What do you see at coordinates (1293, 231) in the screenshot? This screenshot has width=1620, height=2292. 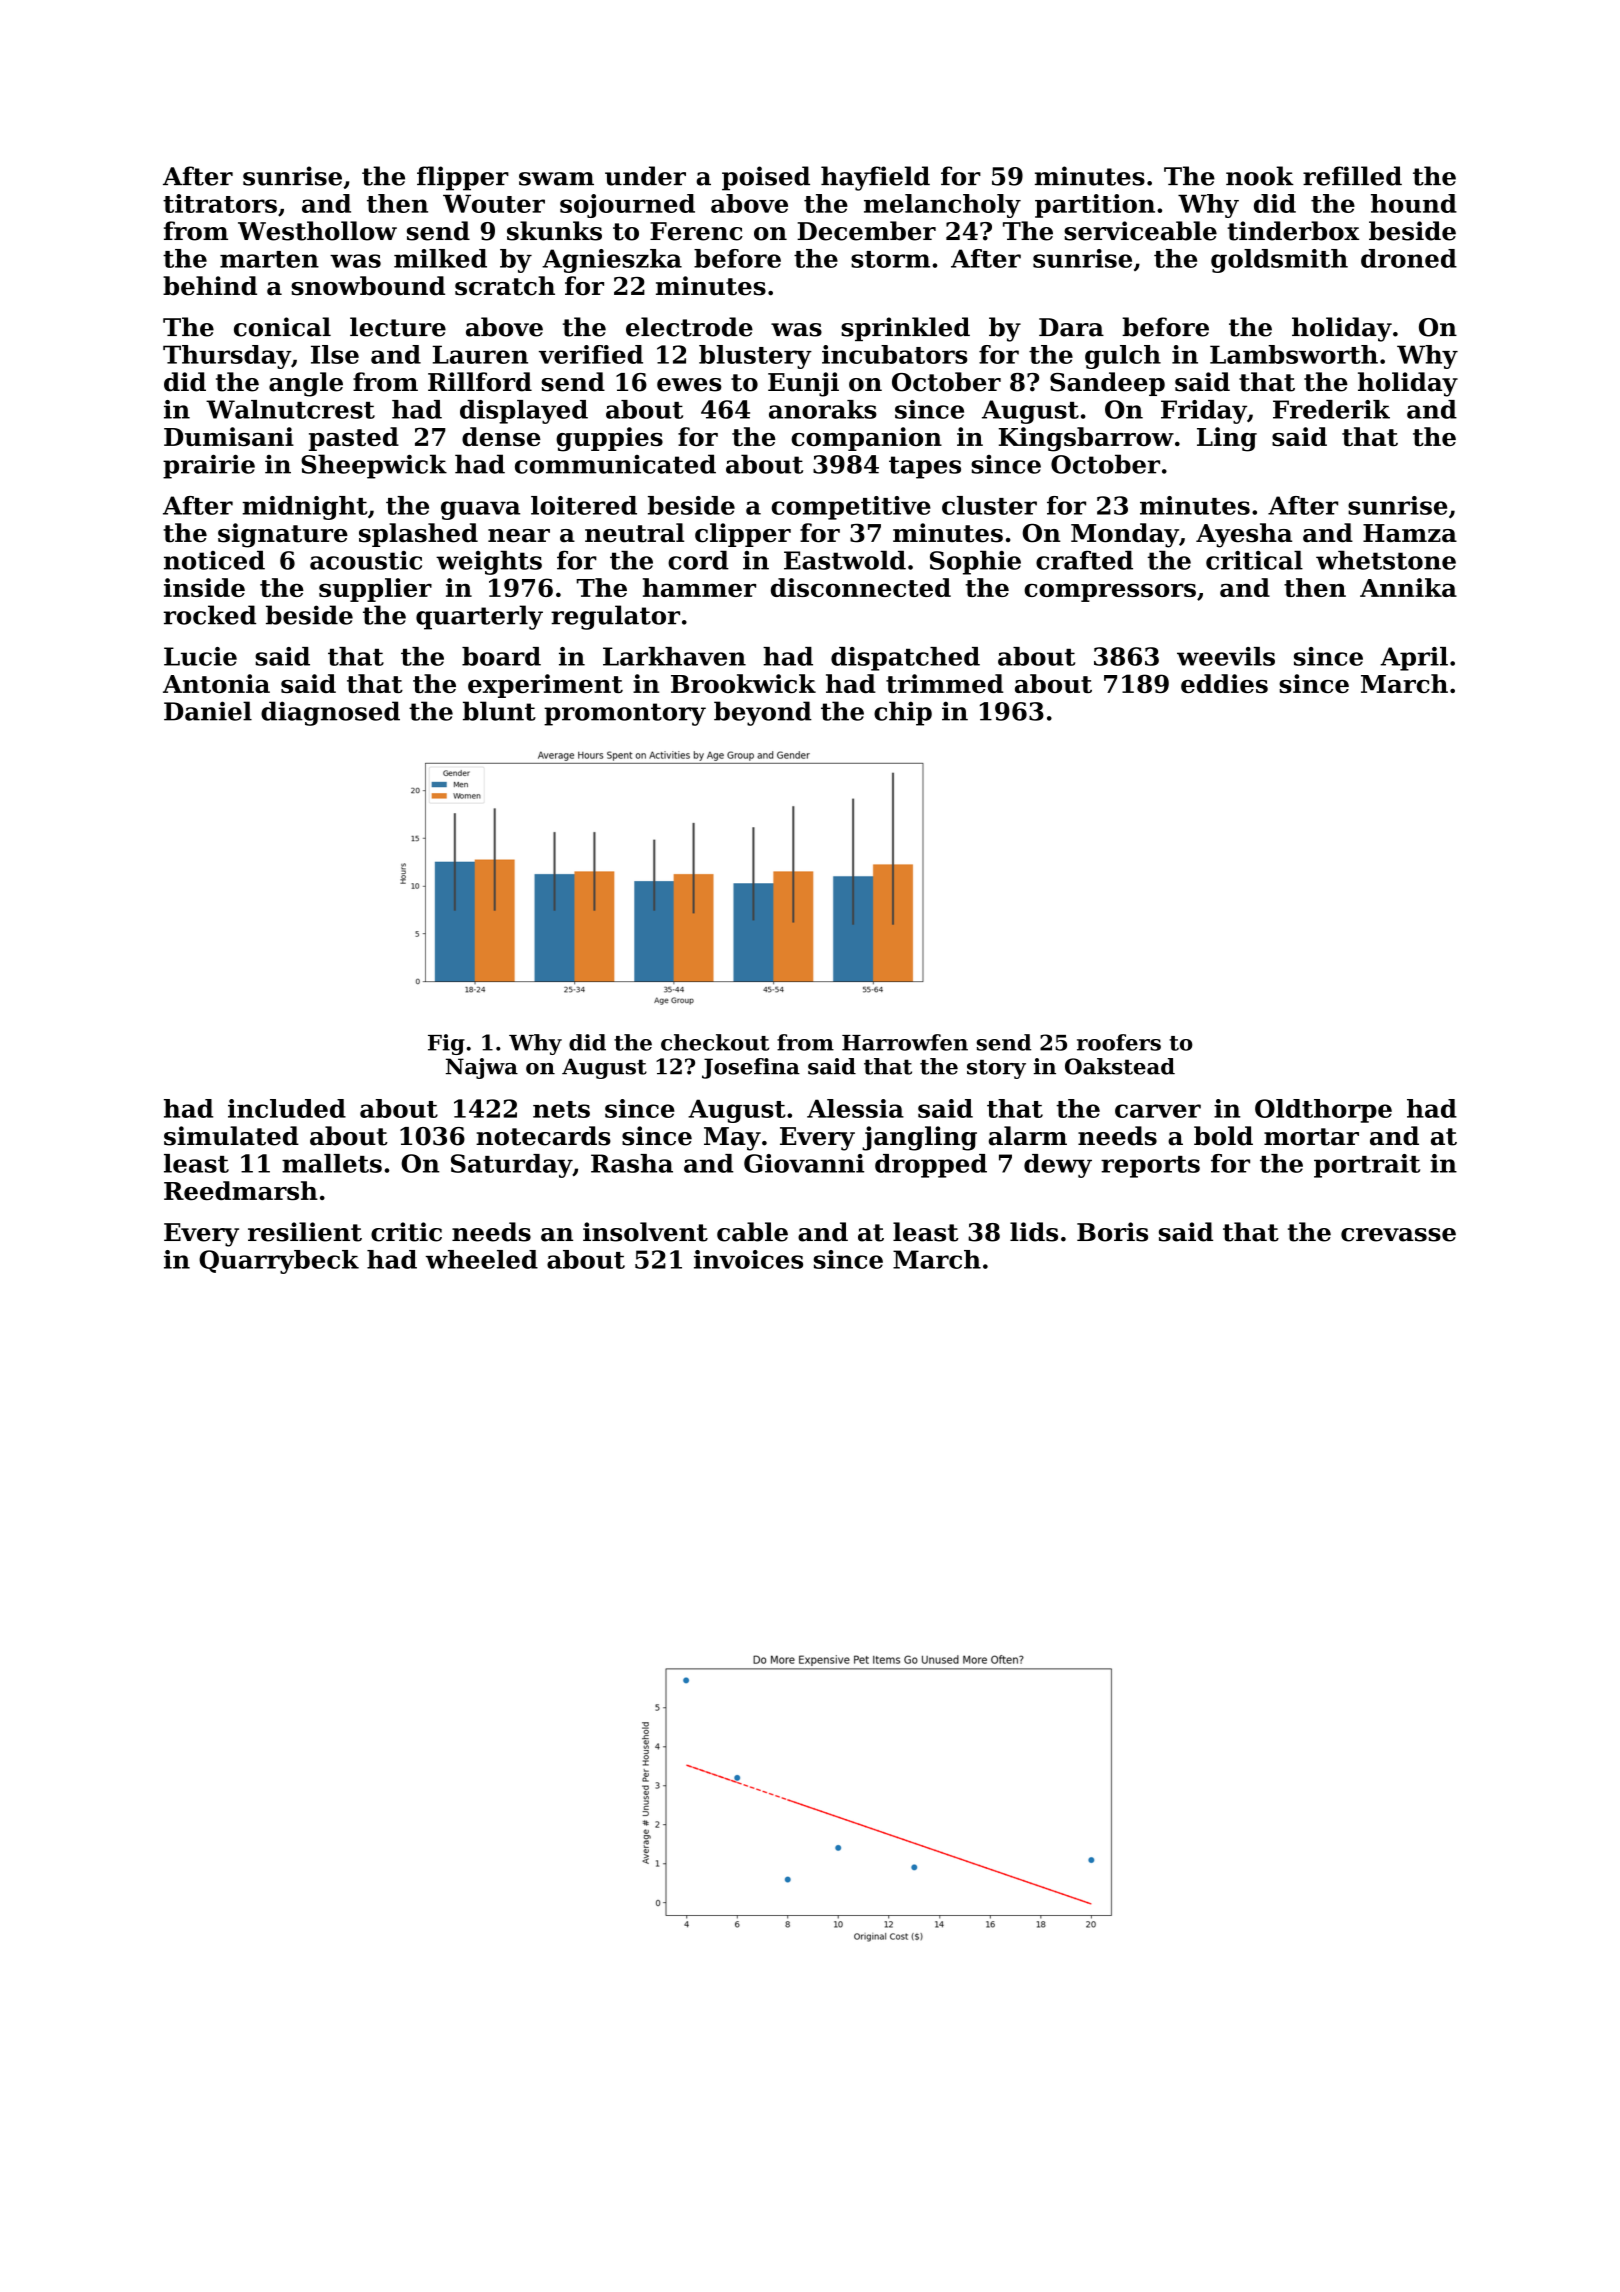 I see `tinderbox` at bounding box center [1293, 231].
